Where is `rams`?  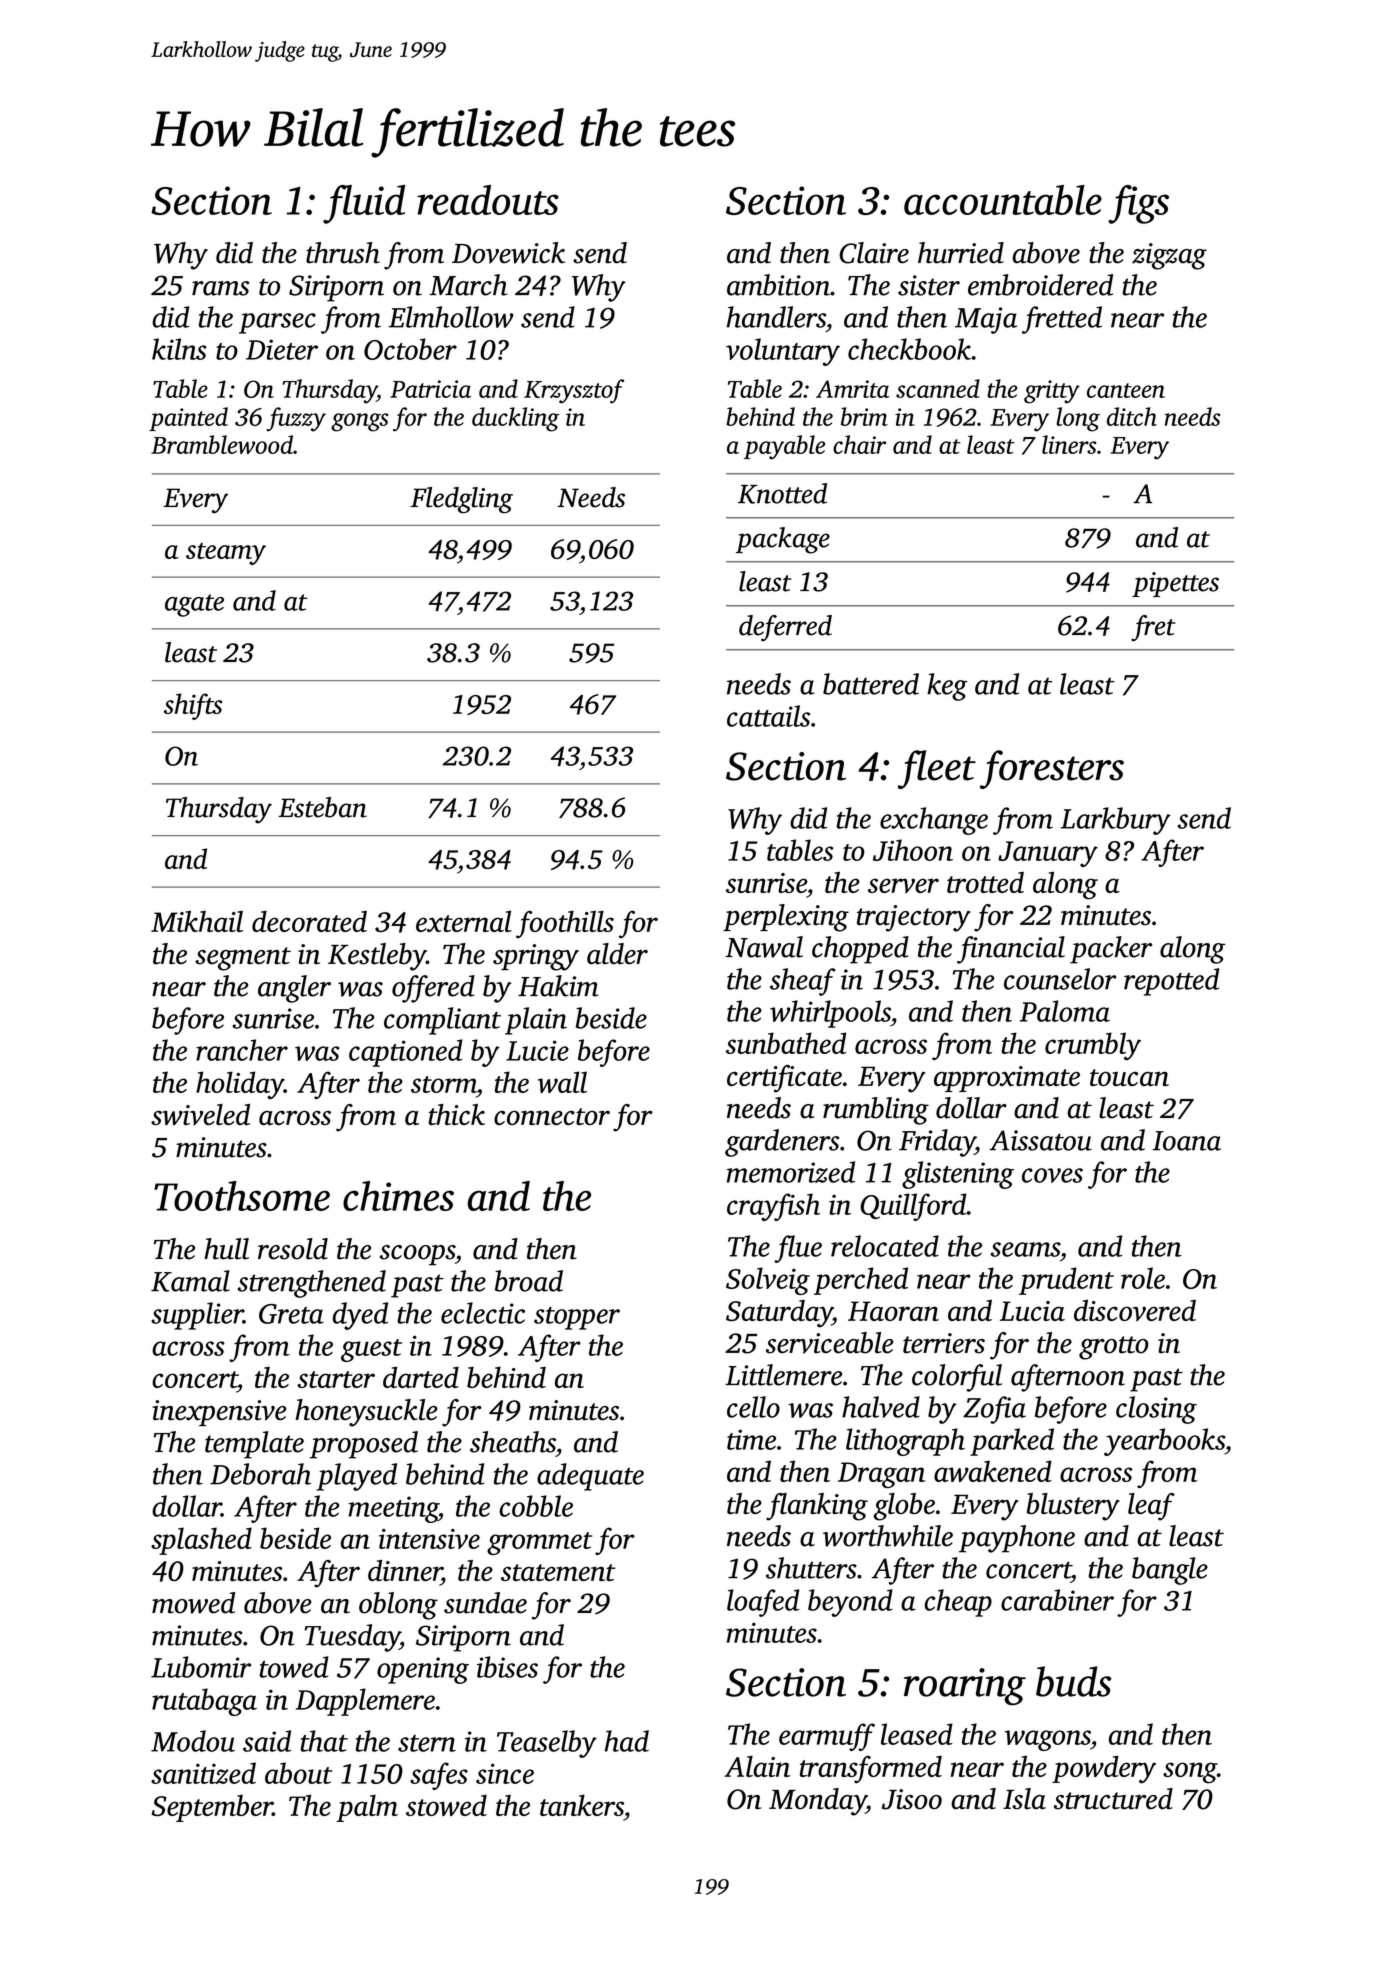
rams is located at coordinates (220, 288).
